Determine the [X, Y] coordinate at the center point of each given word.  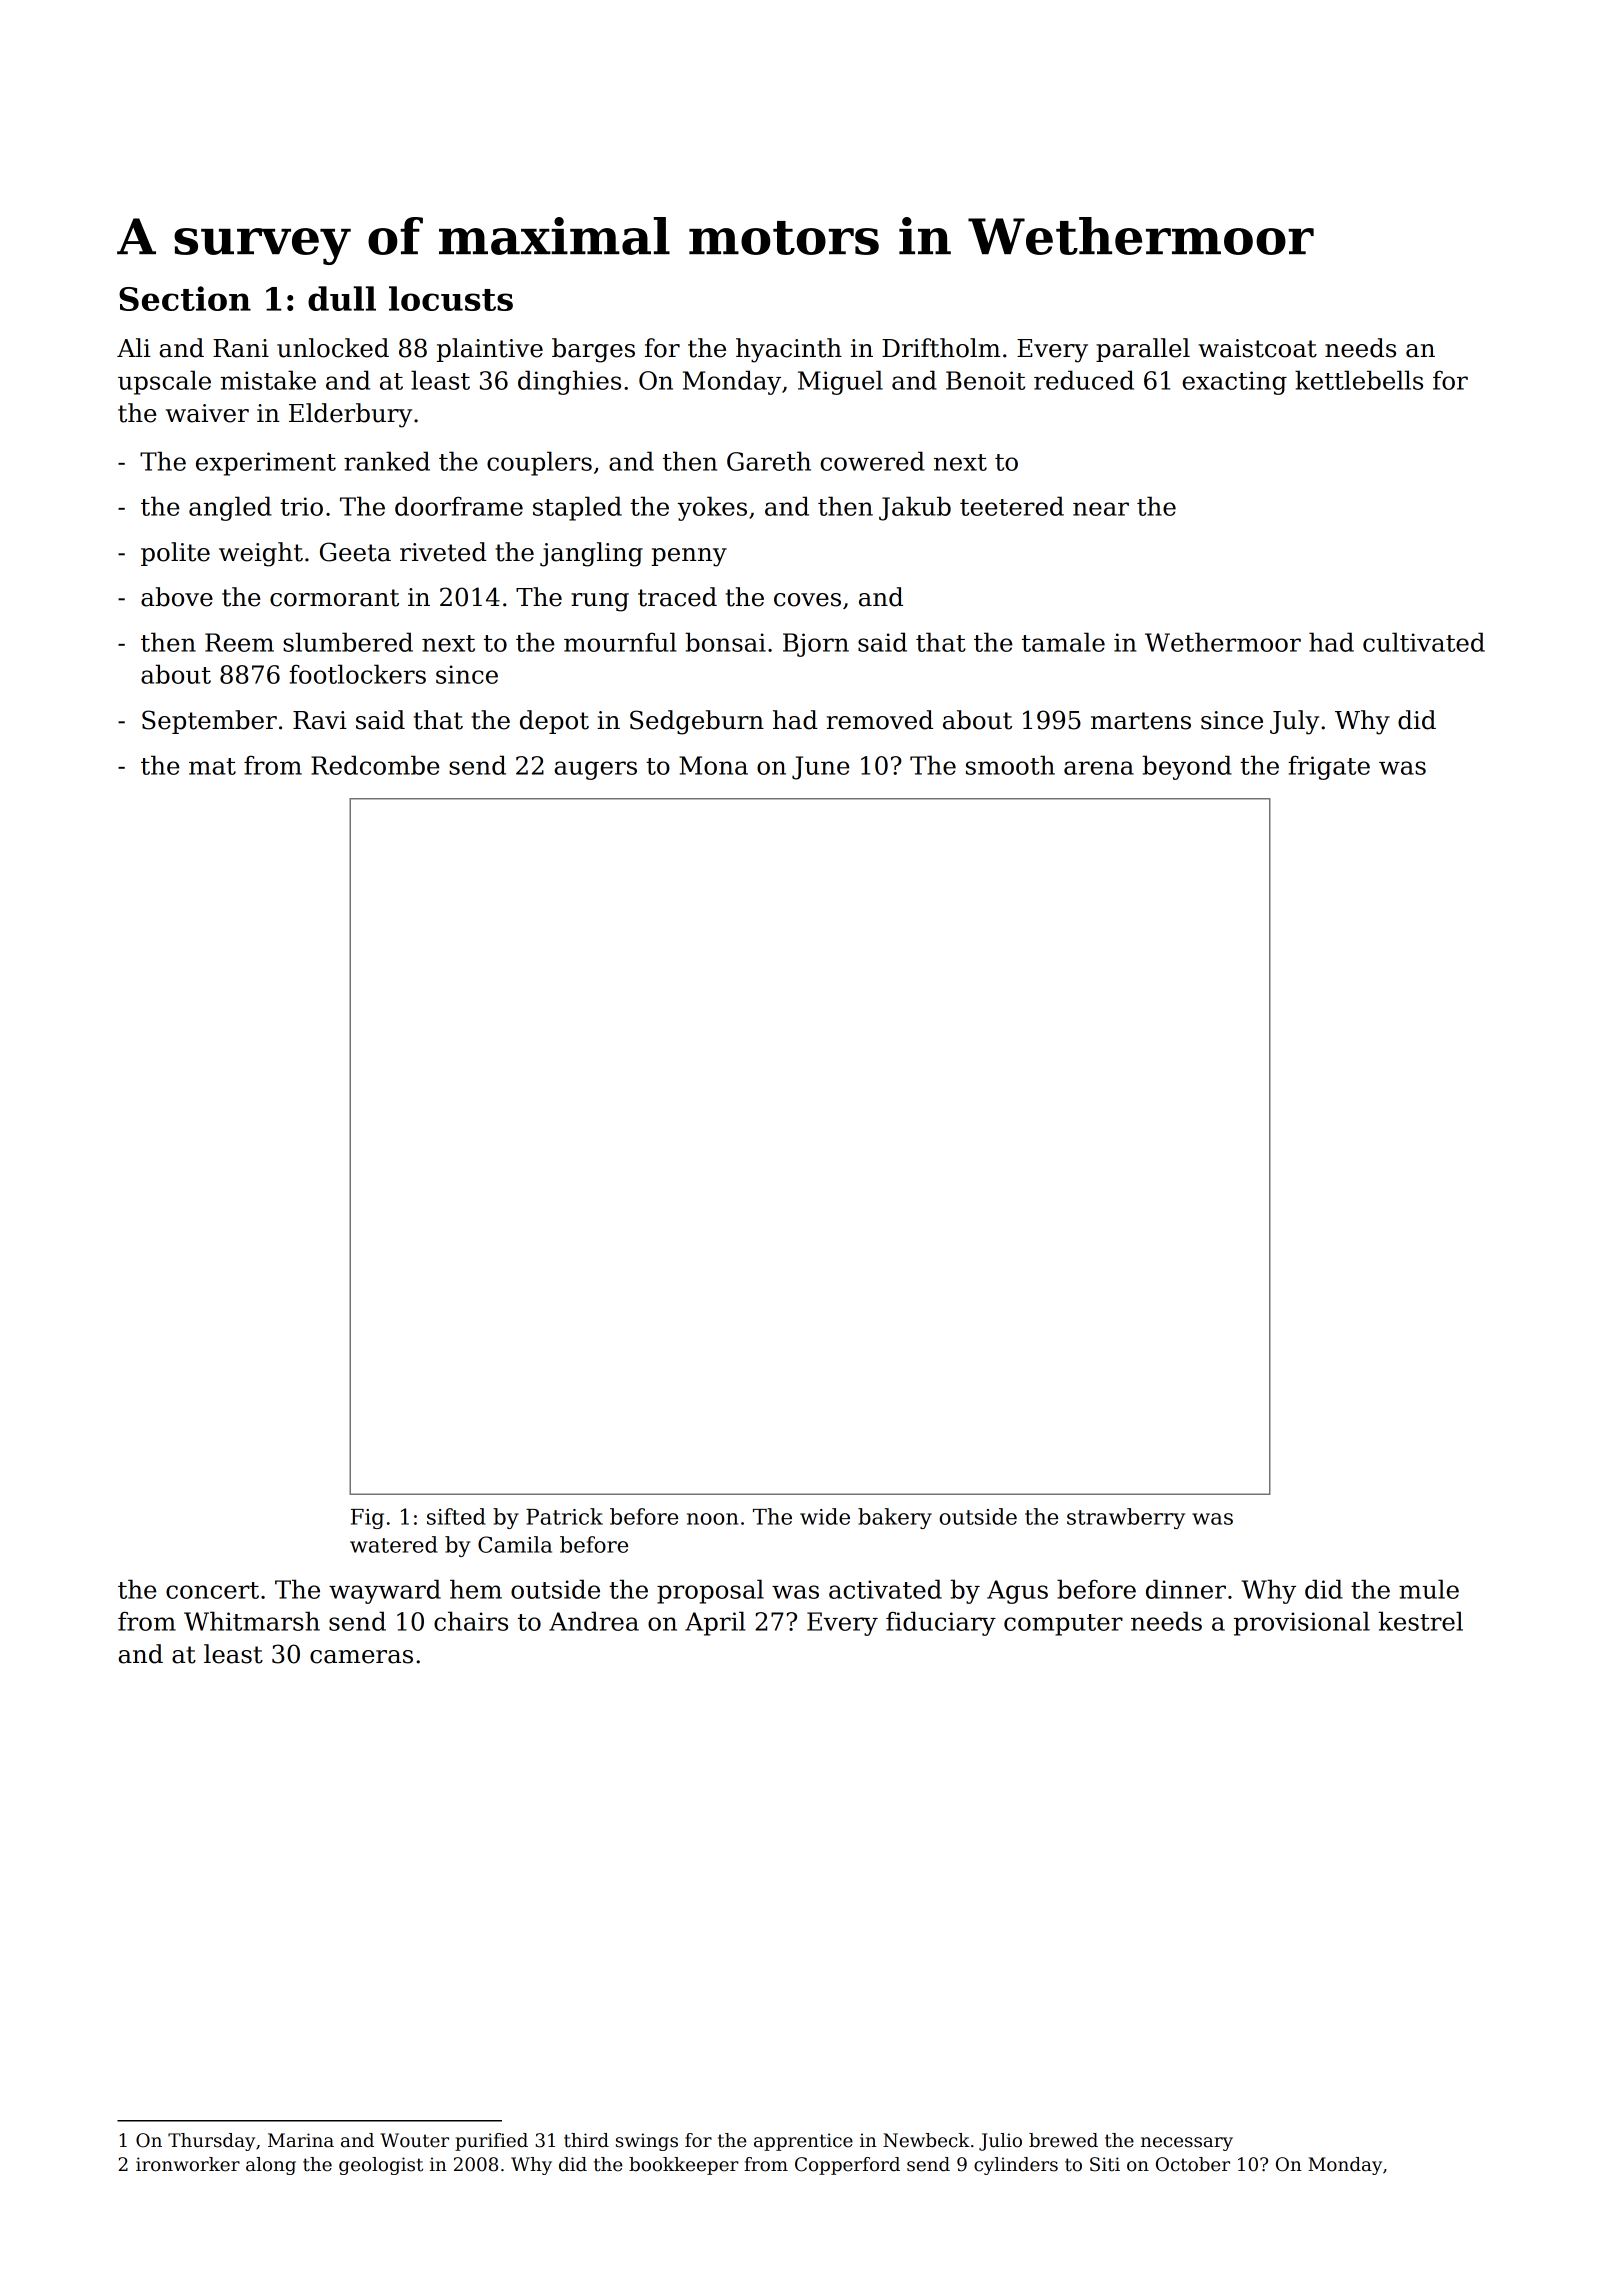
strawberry [1126, 1518]
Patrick [564, 1516]
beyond [1187, 767]
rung [600, 602]
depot [554, 722]
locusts [451, 298]
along [271, 2166]
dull [342, 298]
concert [212, 1590]
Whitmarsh [252, 1621]
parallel [1143, 350]
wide [825, 1516]
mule [1429, 1589]
